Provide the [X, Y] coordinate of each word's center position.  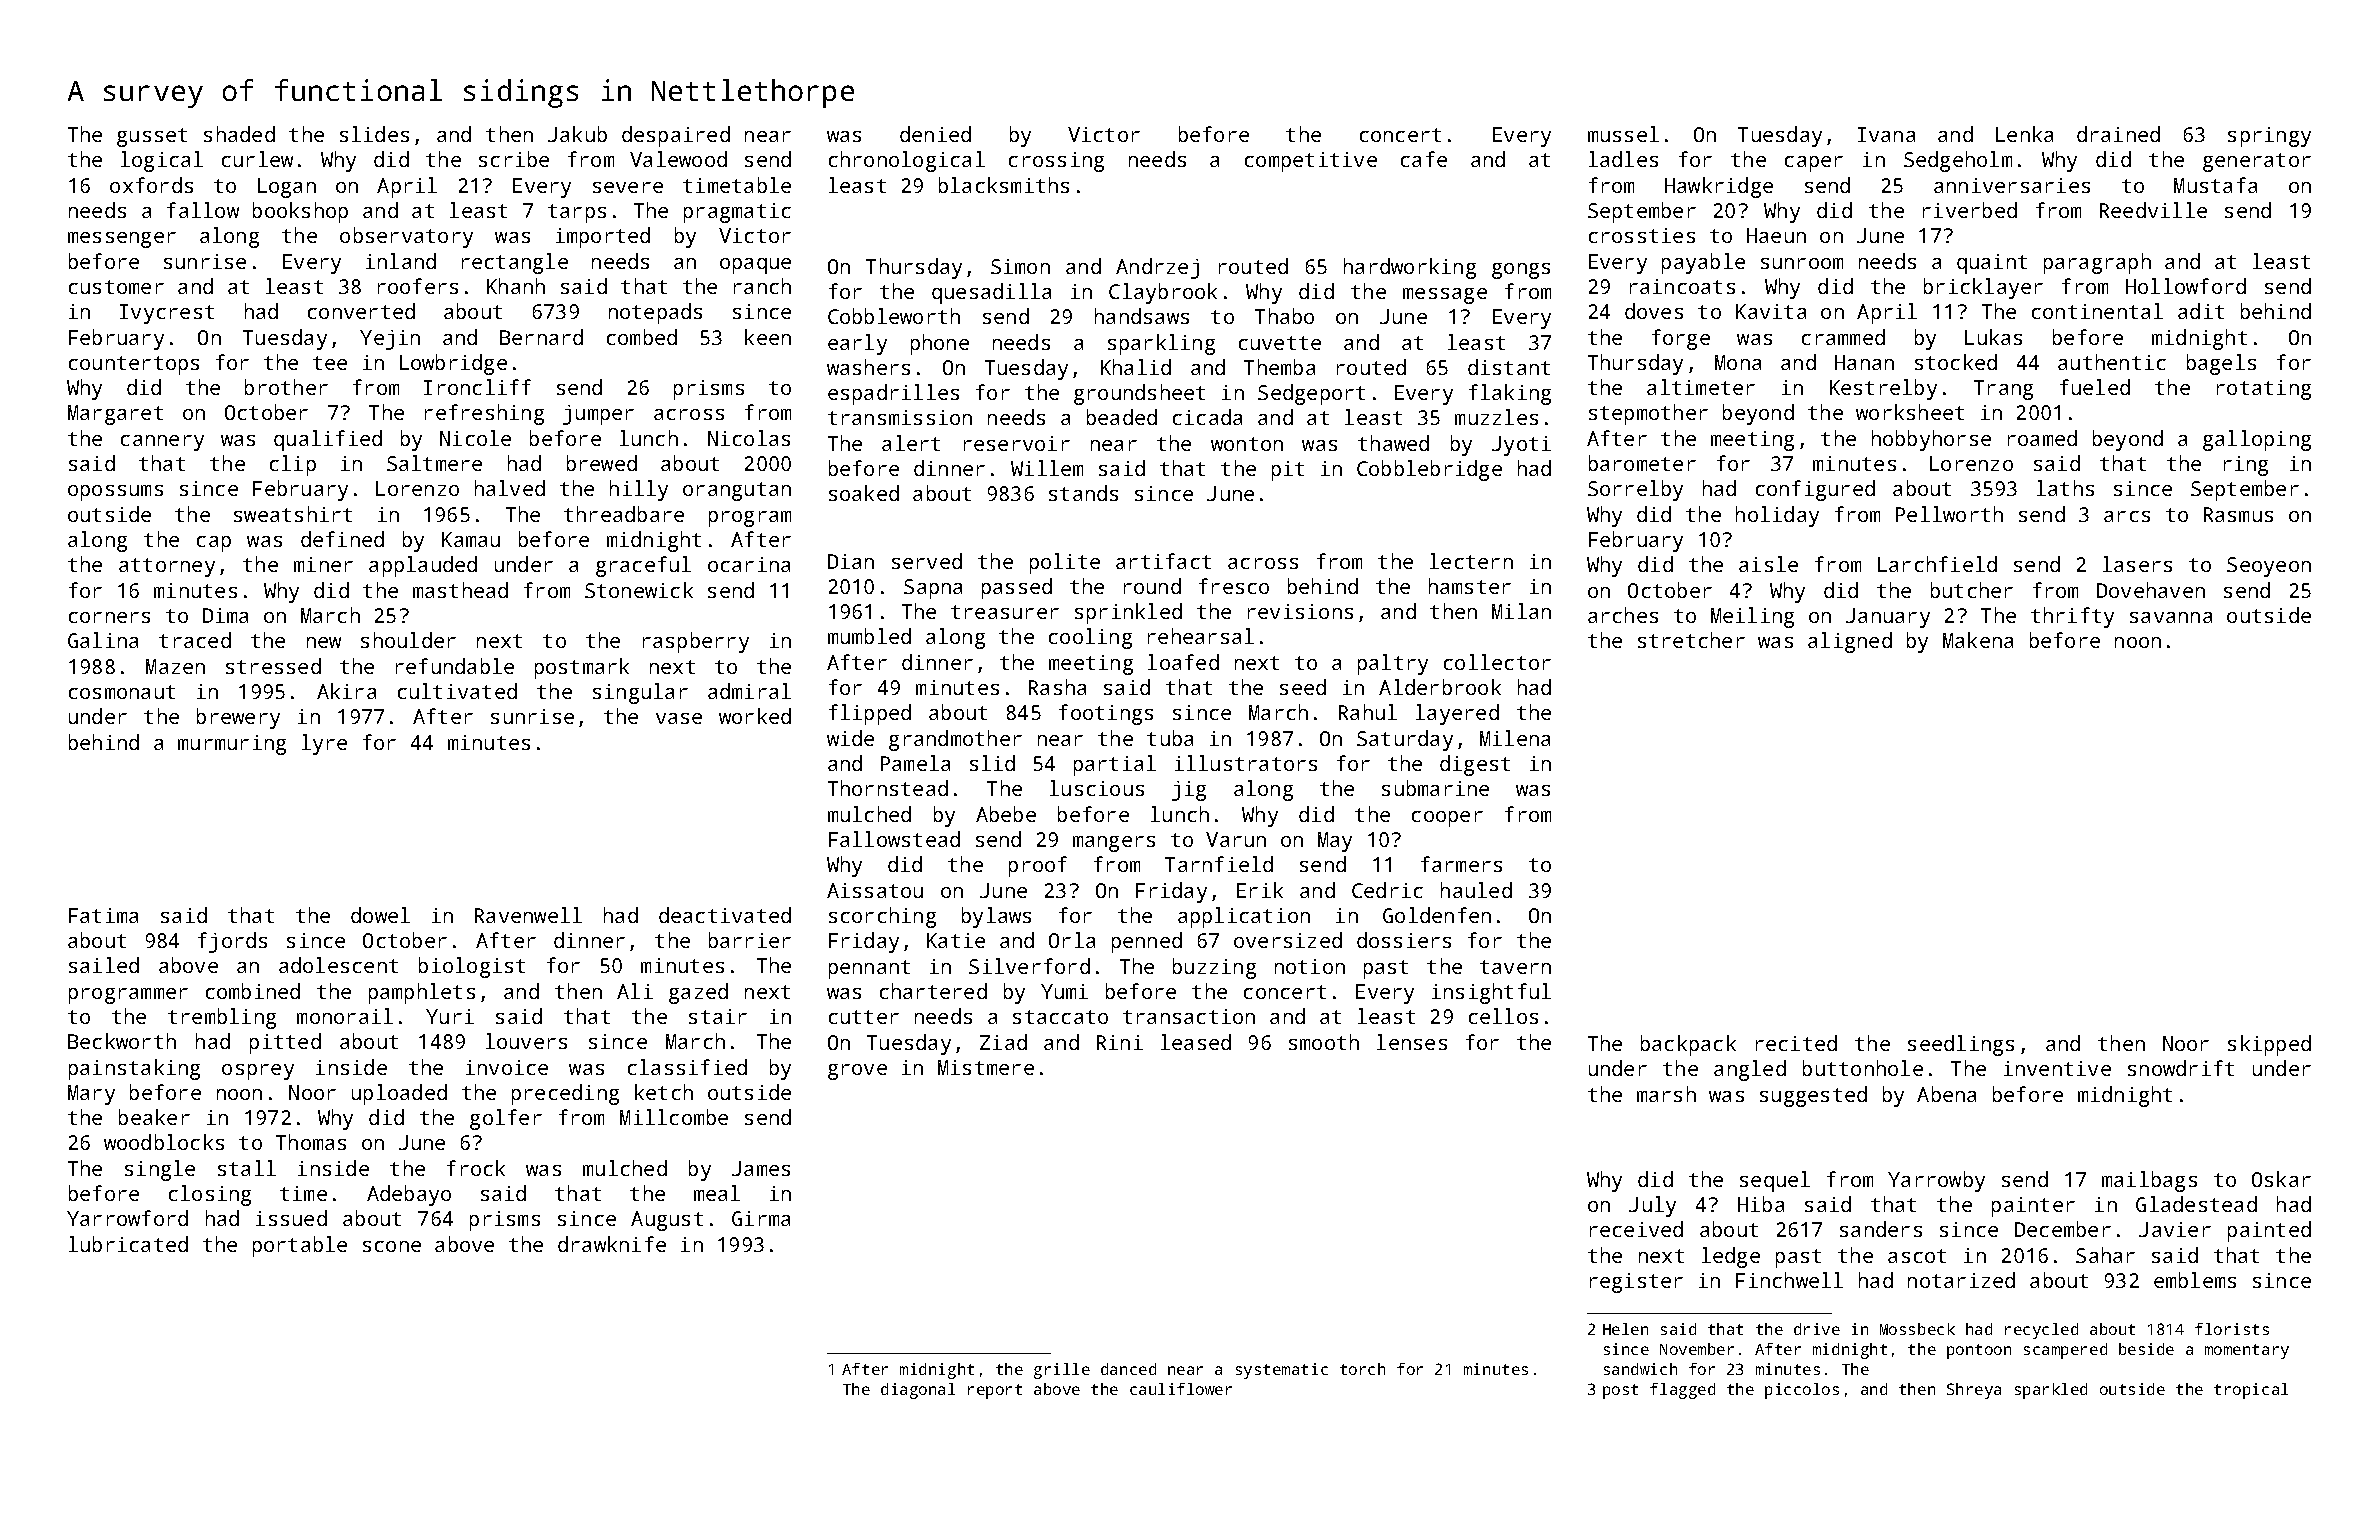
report [995, 1391]
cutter [864, 1017]
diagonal [918, 1391]
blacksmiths [1004, 185]
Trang [2003, 390]
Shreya [1974, 1391]
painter [2033, 1207]
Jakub [577, 134]
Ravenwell [528, 915]
